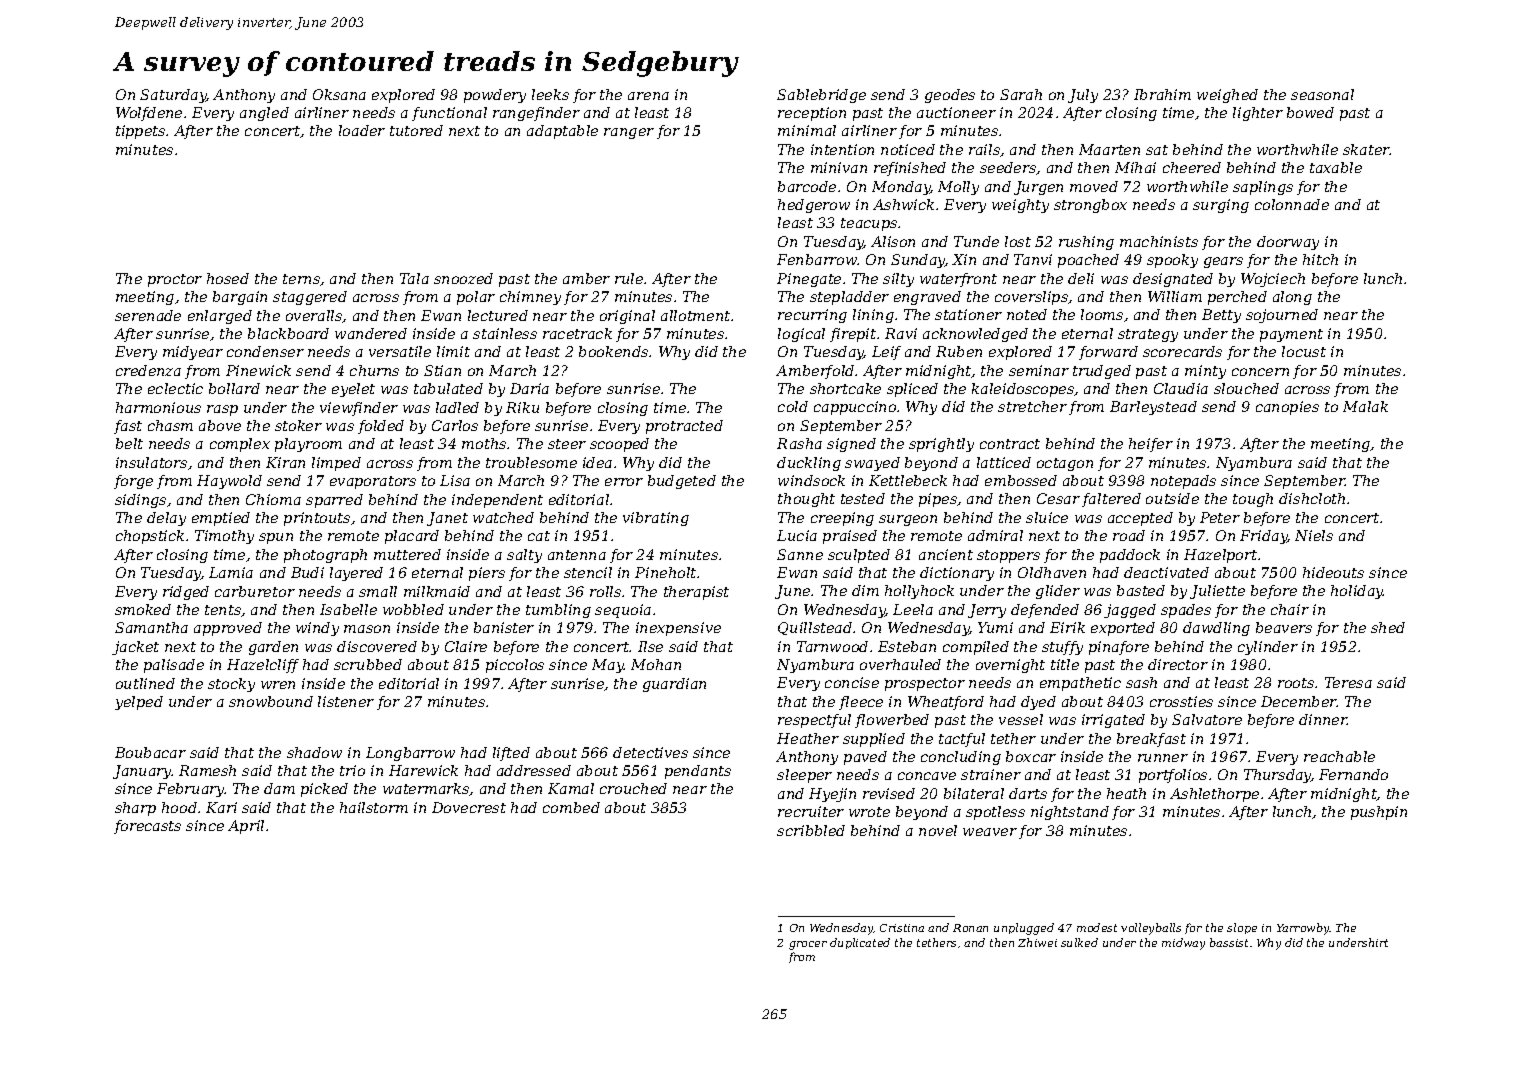 The width and height of the screenshot is (1525, 1078). Describe the element at coordinates (804, 776) in the screenshot. I see `sleeper` at that location.
